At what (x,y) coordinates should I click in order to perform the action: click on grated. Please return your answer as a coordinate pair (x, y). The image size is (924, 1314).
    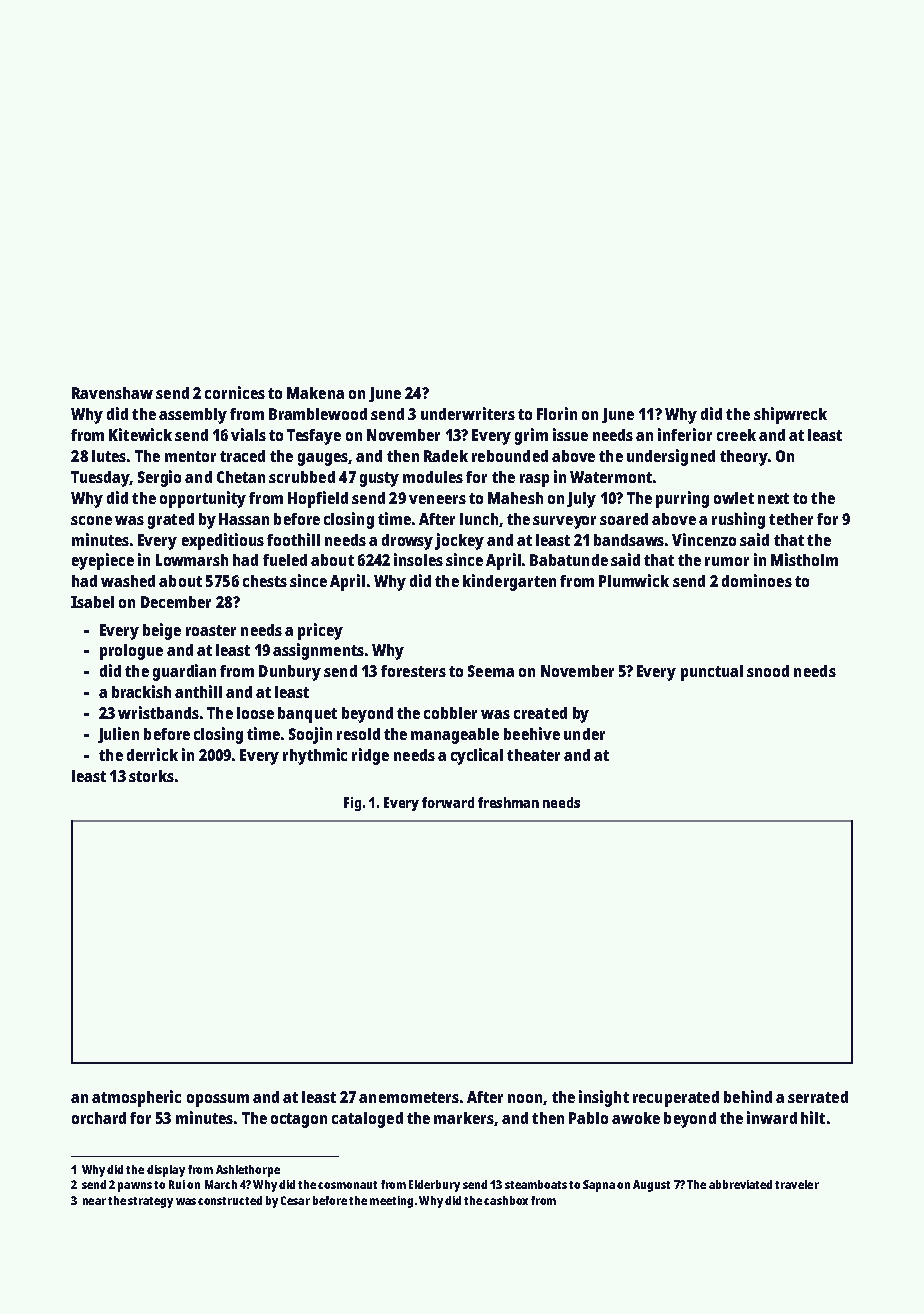
    Looking at the image, I should click on (171, 521).
